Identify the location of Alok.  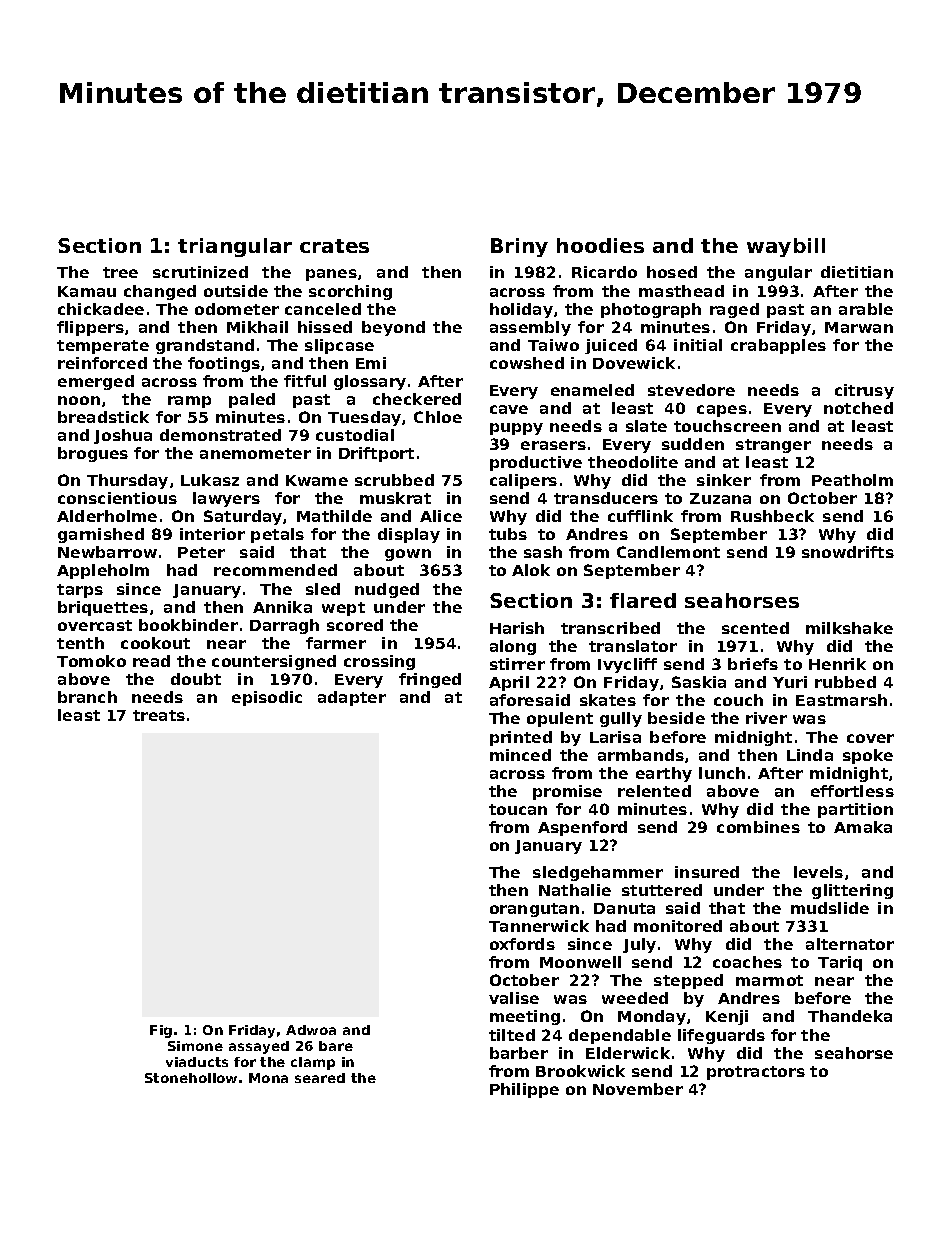
(531, 570).
